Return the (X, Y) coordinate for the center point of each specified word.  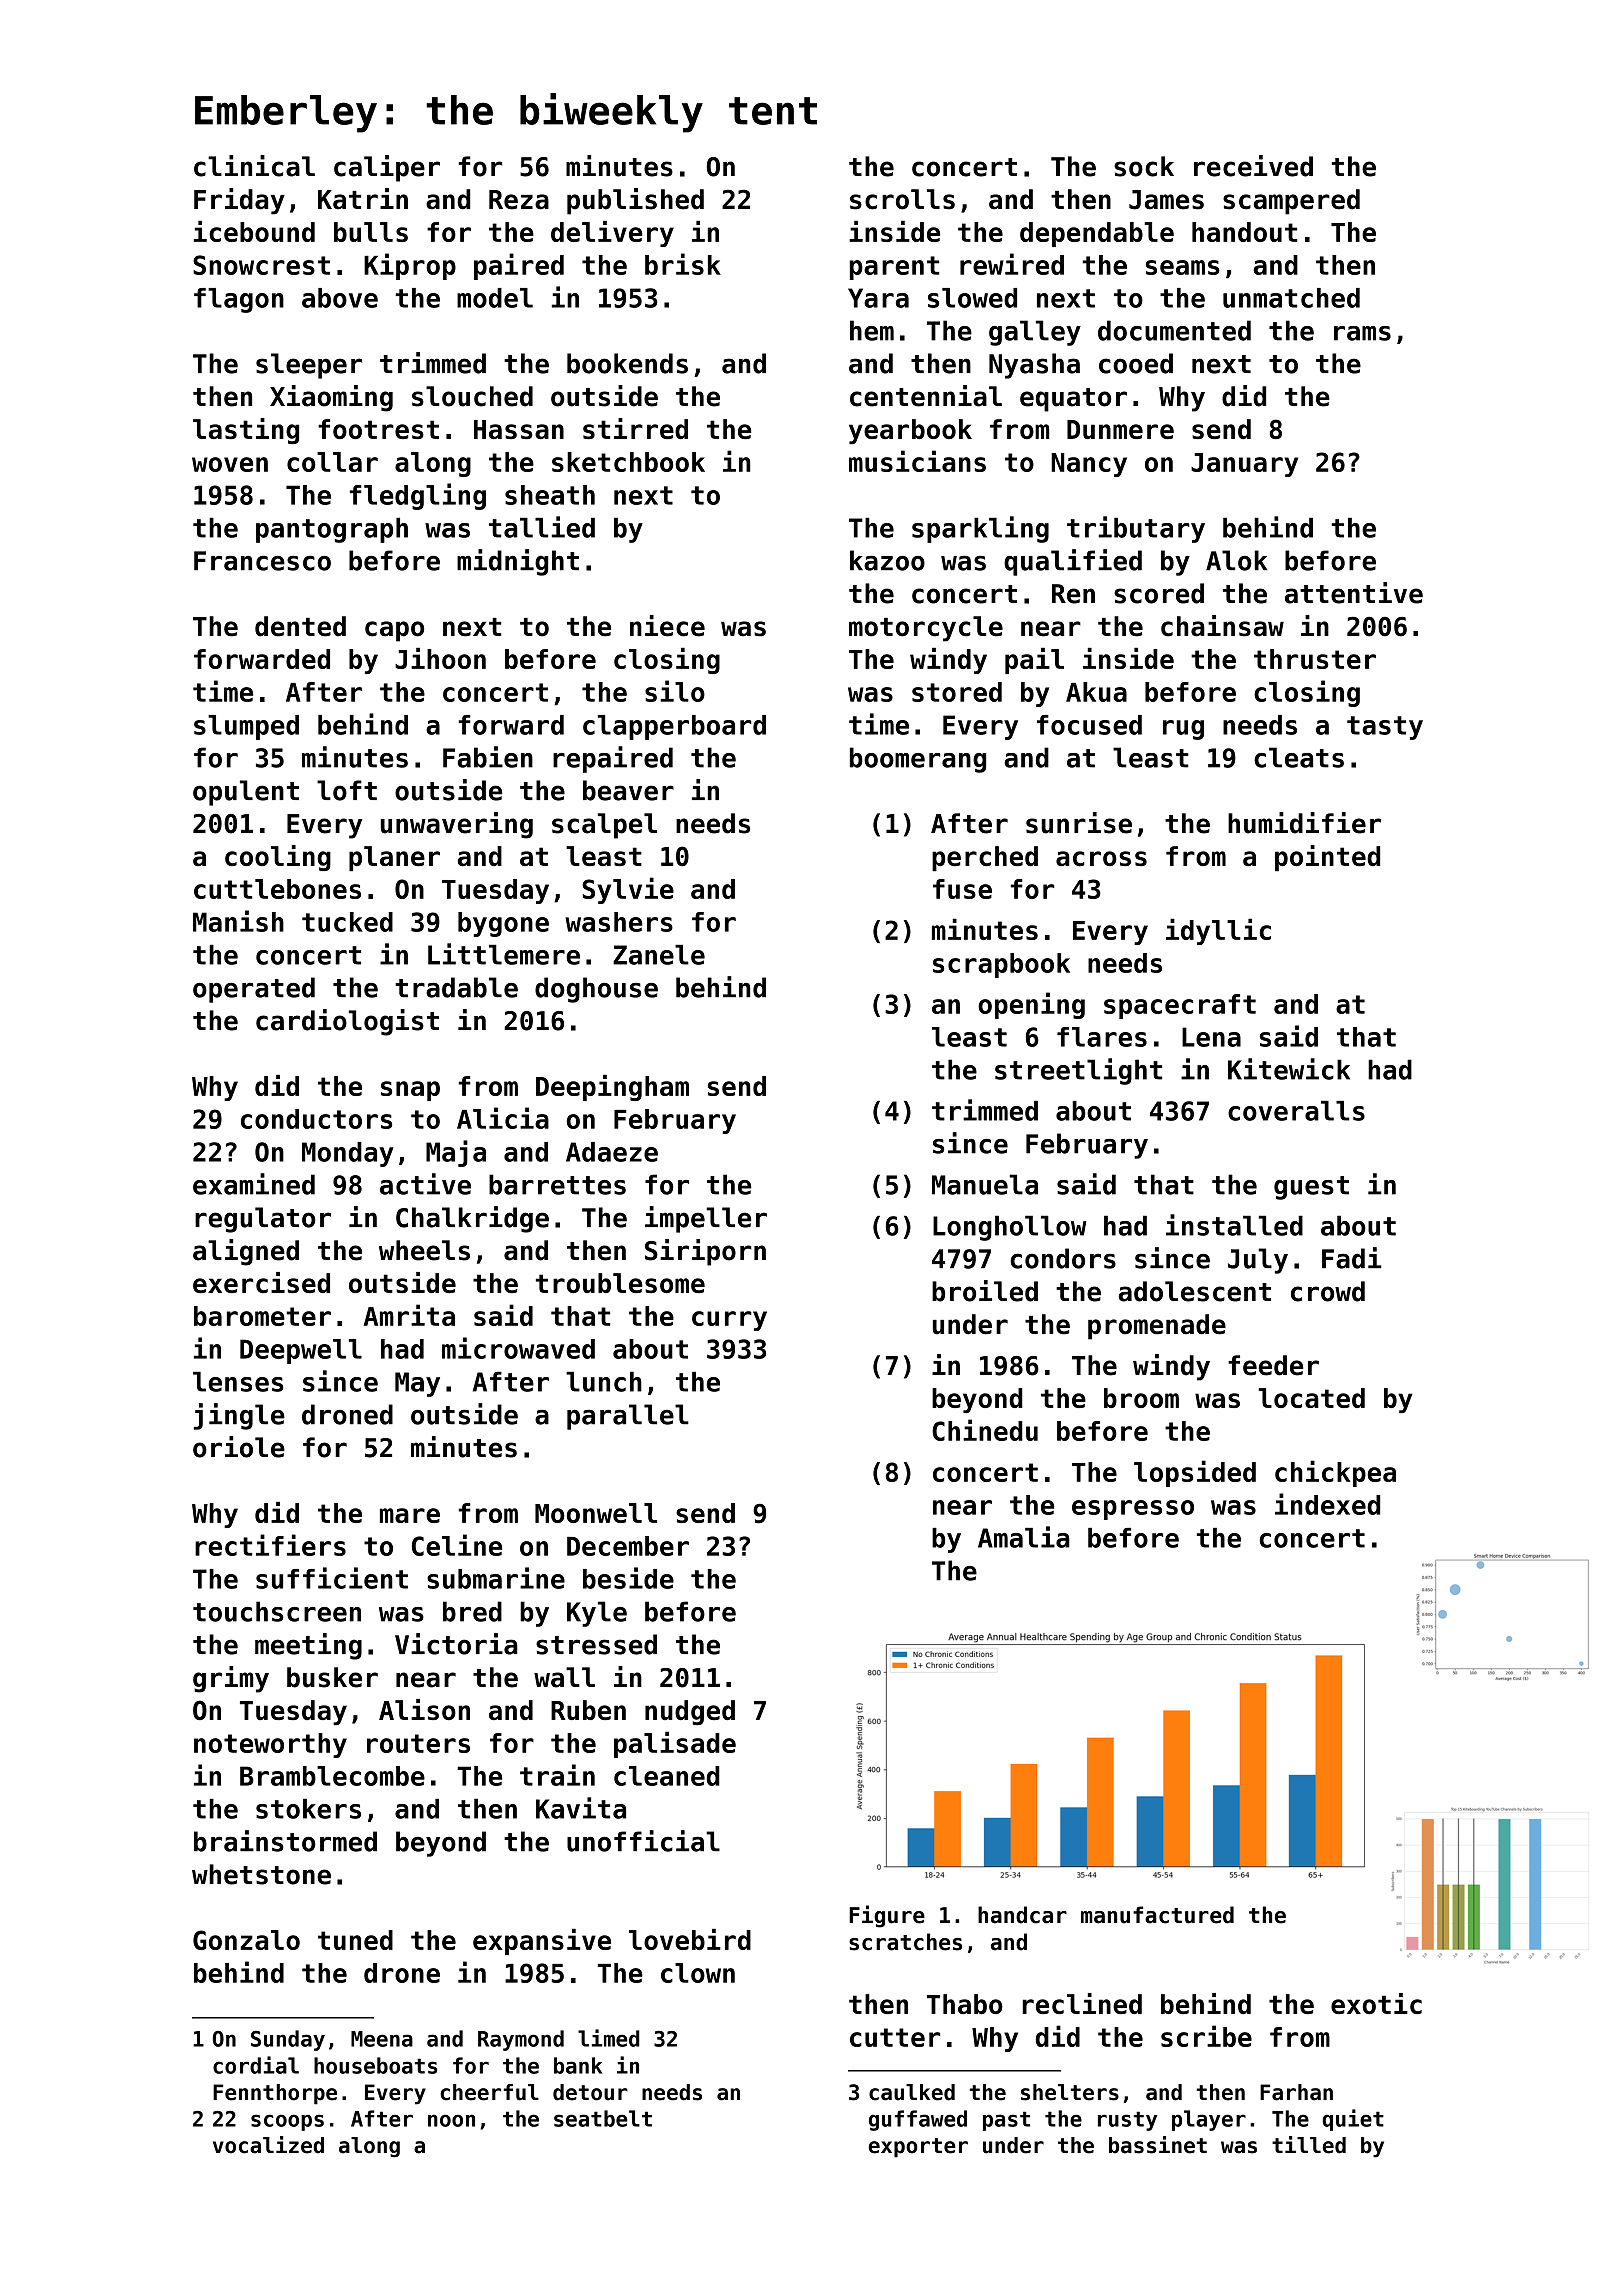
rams (1362, 333)
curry (729, 1321)
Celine (457, 1545)
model (495, 298)
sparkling (980, 529)
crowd (1328, 1291)
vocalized (268, 2145)
